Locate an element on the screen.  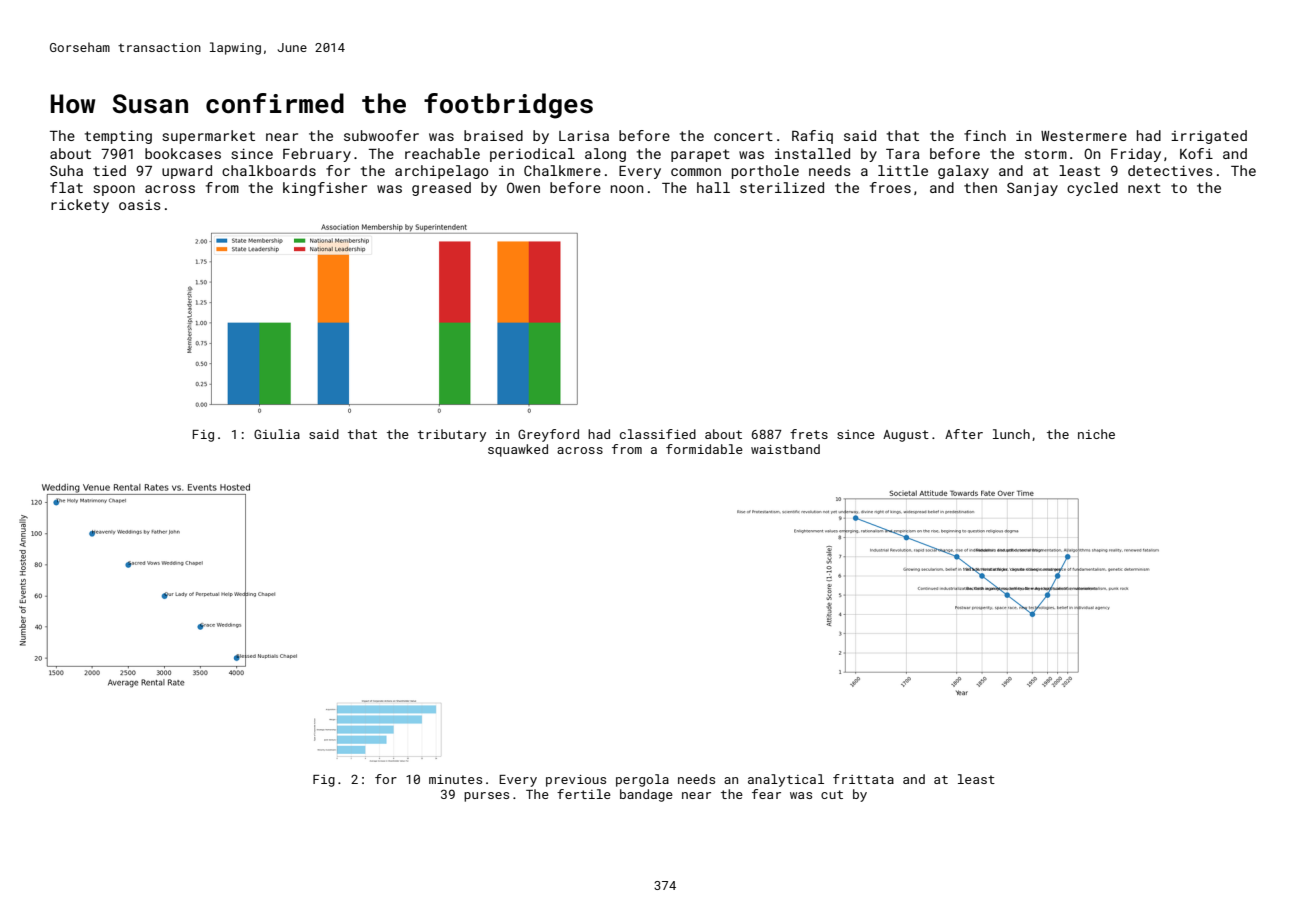
flat is located at coordinates (66, 187).
